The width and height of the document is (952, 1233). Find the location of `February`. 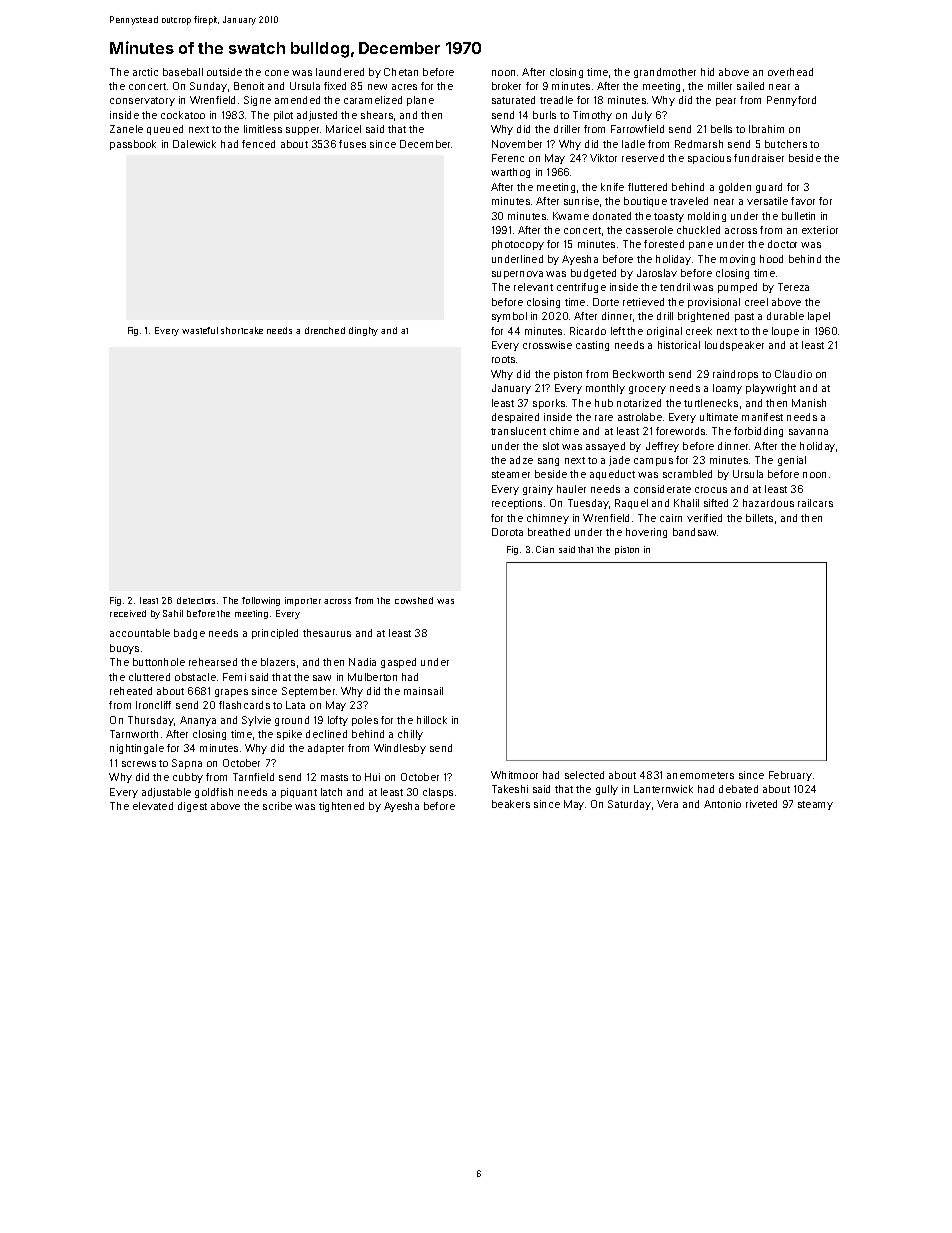

February is located at coordinates (790, 776).
